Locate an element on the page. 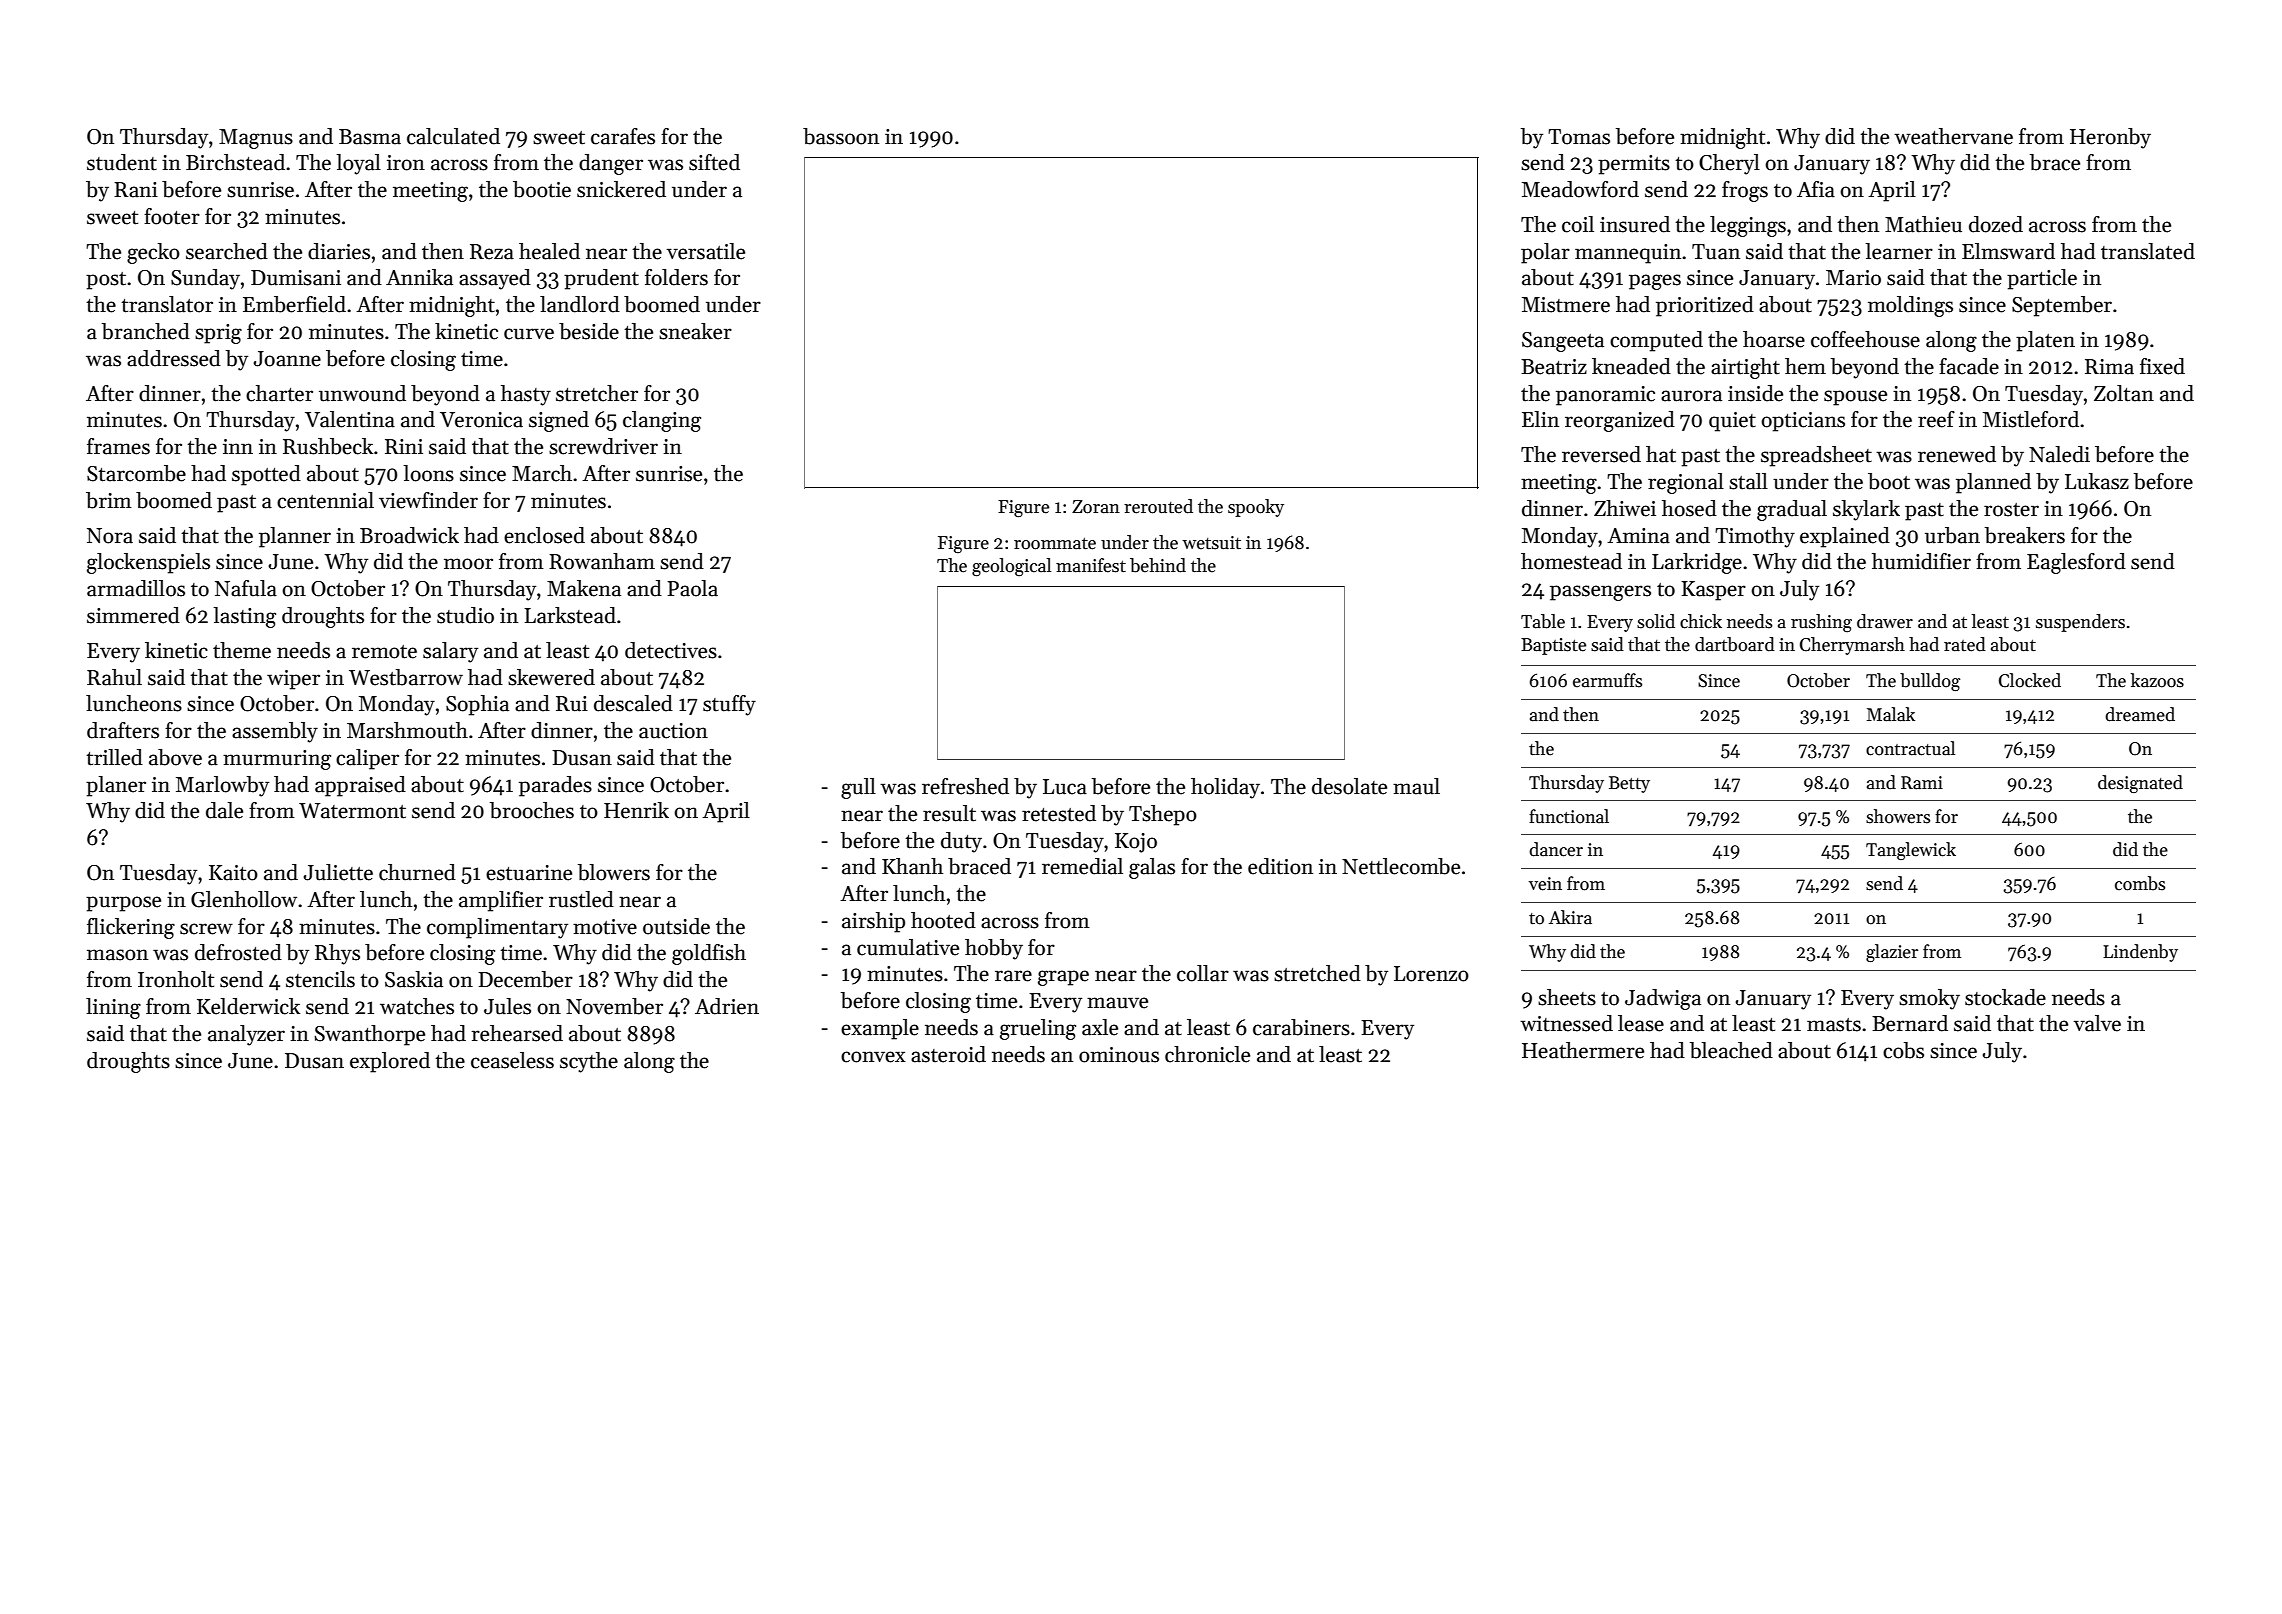  salary is located at coordinates (450, 652).
